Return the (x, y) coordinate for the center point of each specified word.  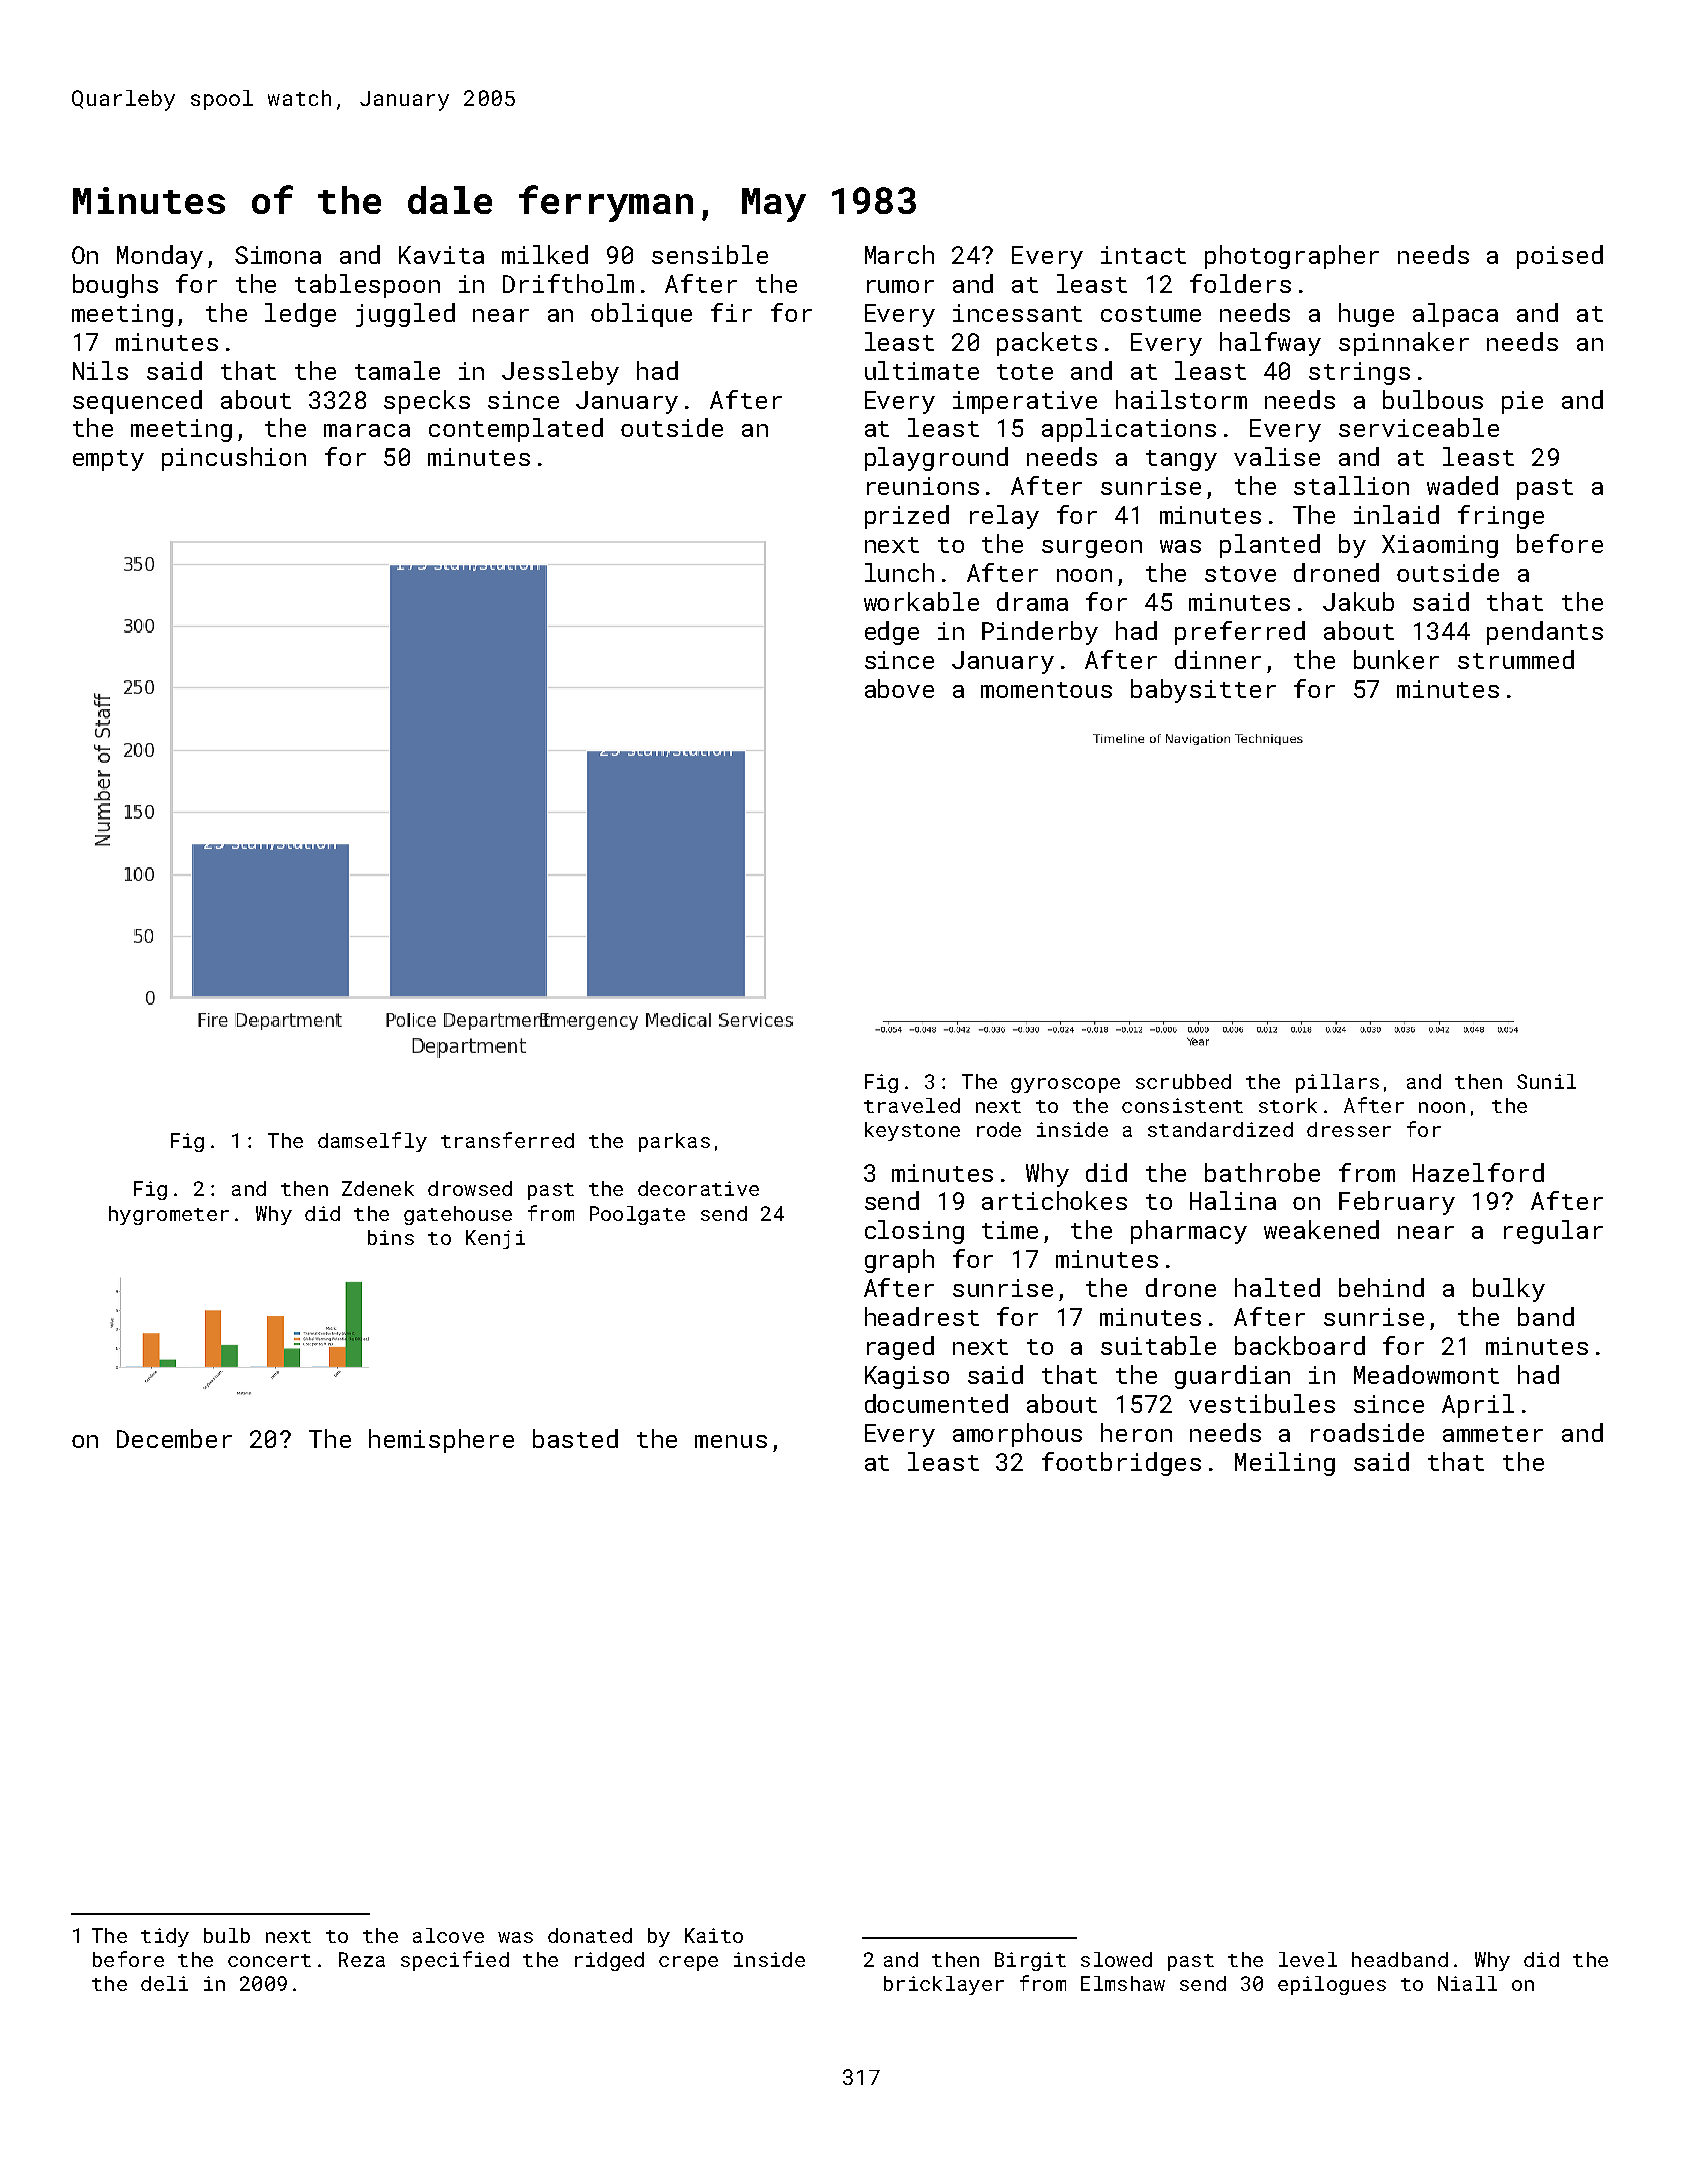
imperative (1025, 402)
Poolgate (637, 1215)
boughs (115, 286)
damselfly (372, 1142)
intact (1143, 255)
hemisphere (441, 1441)
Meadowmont (1426, 1374)
